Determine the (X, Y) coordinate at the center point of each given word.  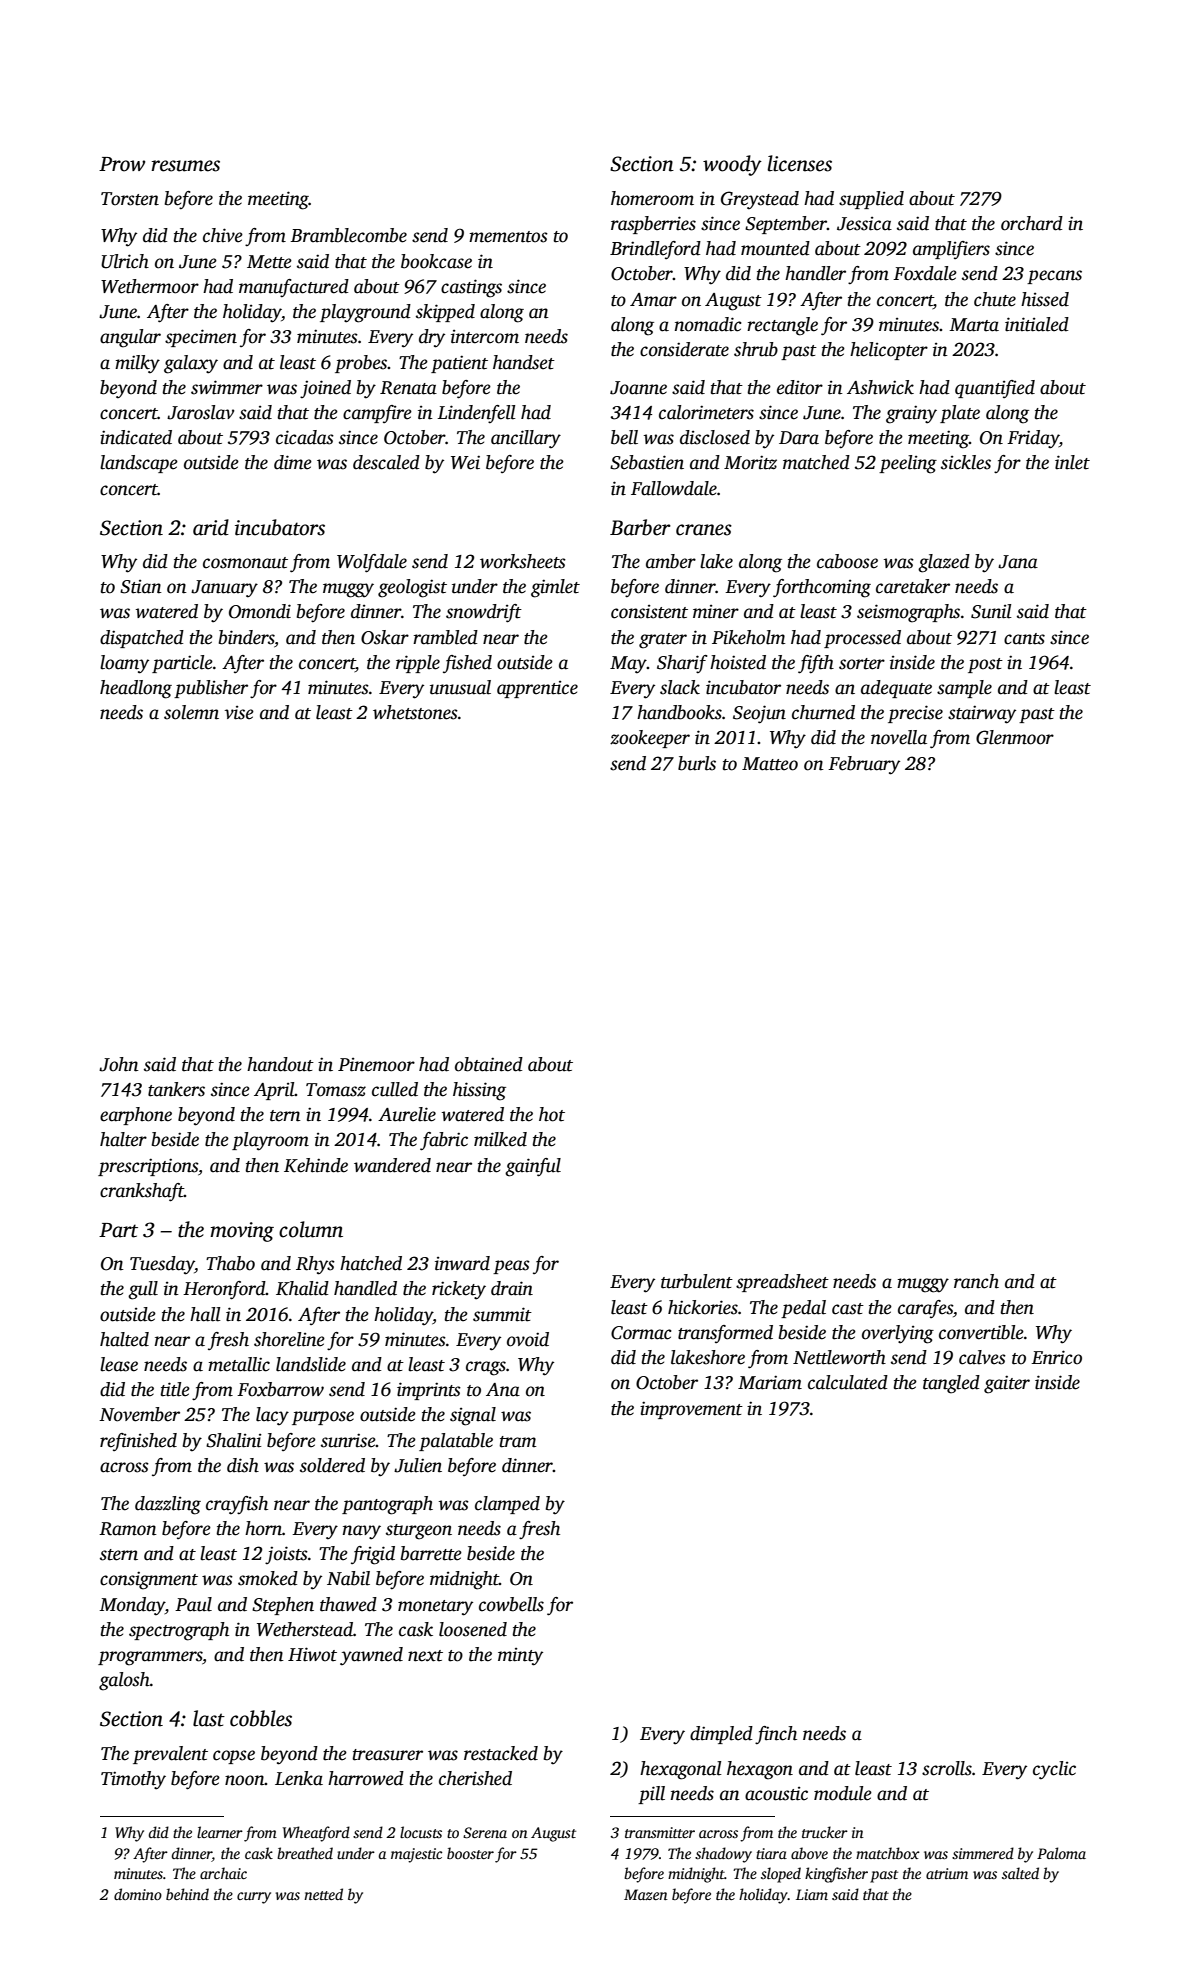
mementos (508, 237)
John (119, 1064)
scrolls (947, 1768)
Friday (1033, 439)
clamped (507, 1505)
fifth (816, 664)
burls (697, 763)
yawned (371, 1656)
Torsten (130, 199)
